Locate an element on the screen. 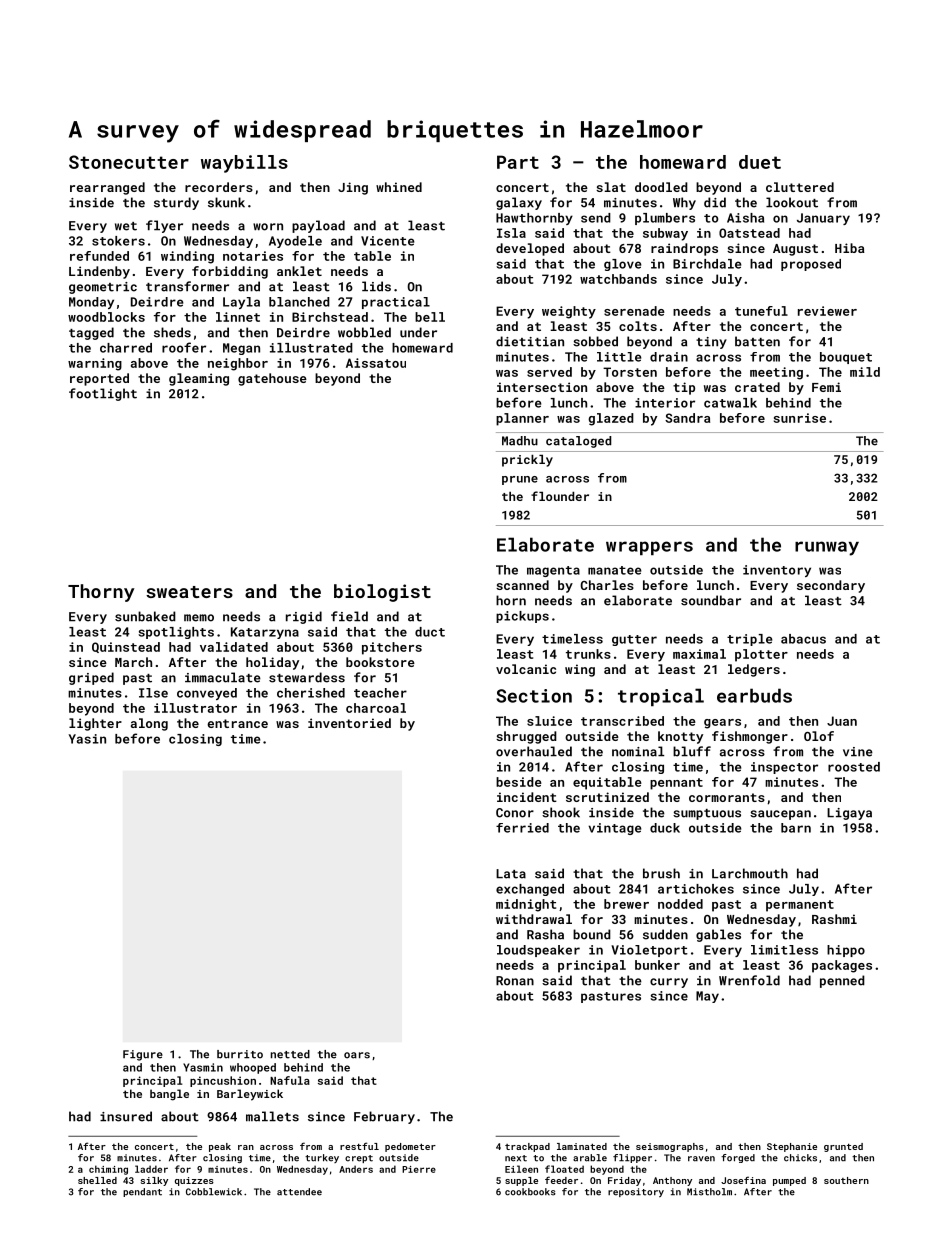 The image size is (952, 1233). cataloged is located at coordinates (578, 442).
